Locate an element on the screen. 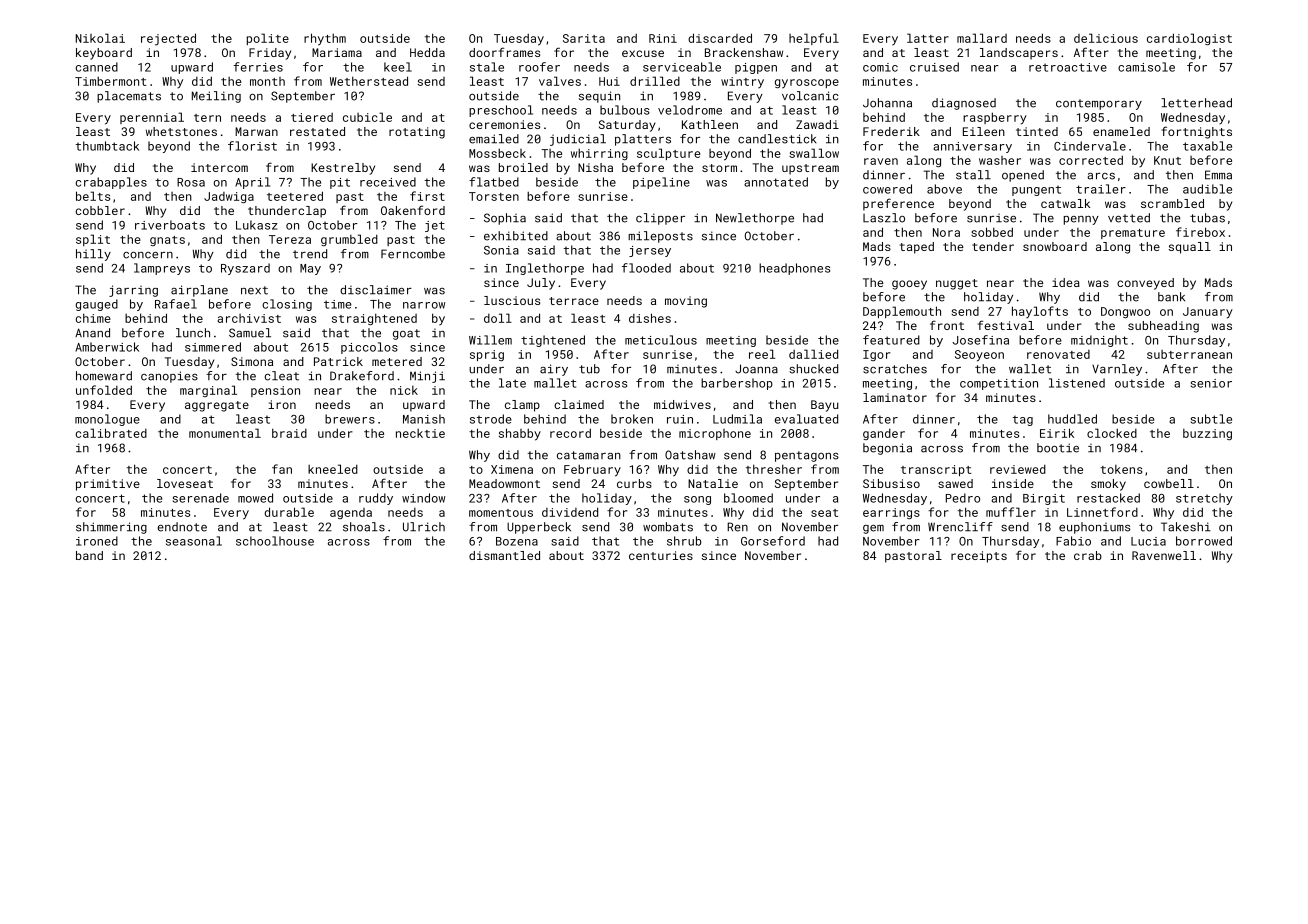 The height and width of the screenshot is (924, 1308). wombats is located at coordinates (668, 527).
